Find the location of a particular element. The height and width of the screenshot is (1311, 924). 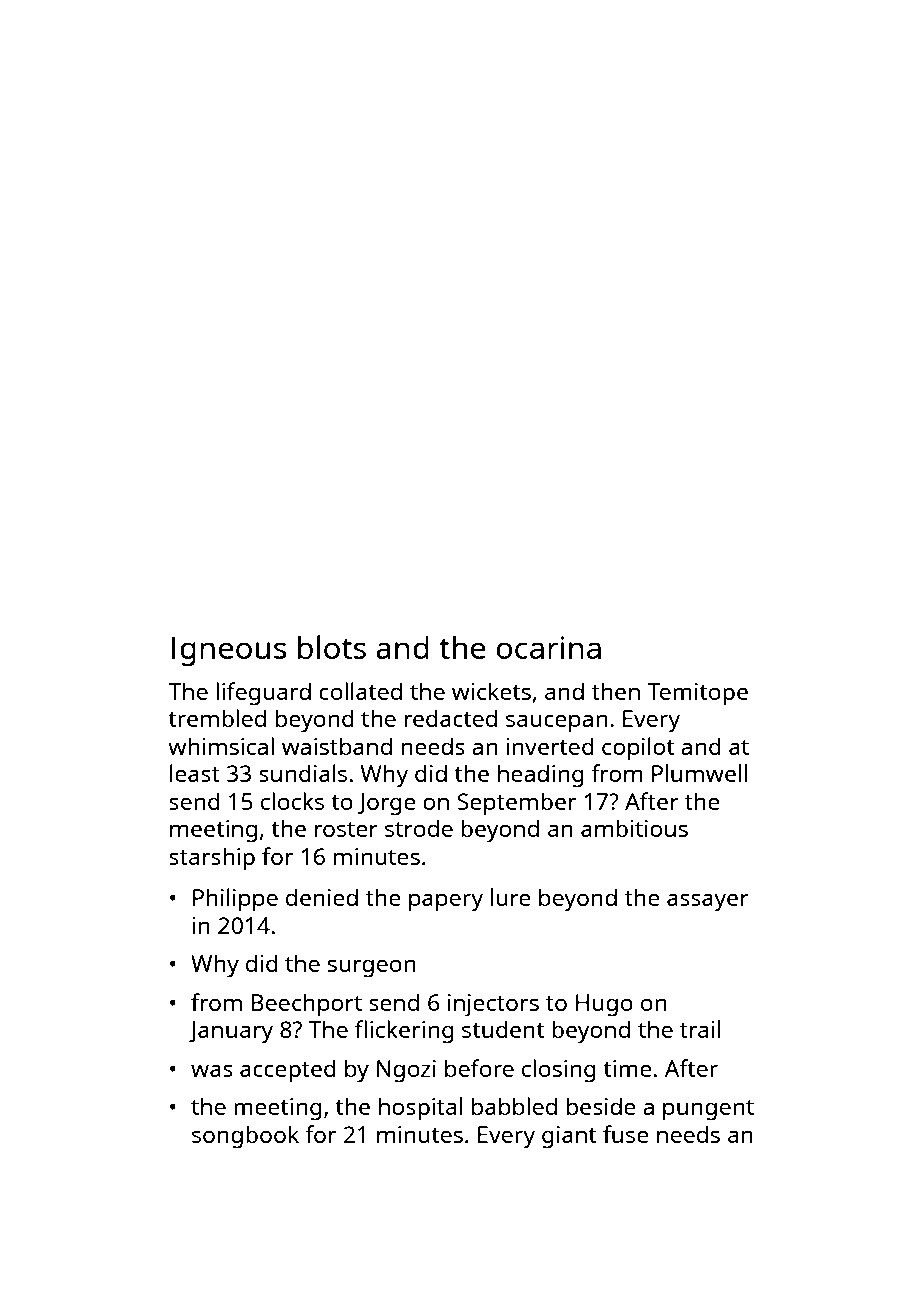

Philippe is located at coordinates (235, 900).
